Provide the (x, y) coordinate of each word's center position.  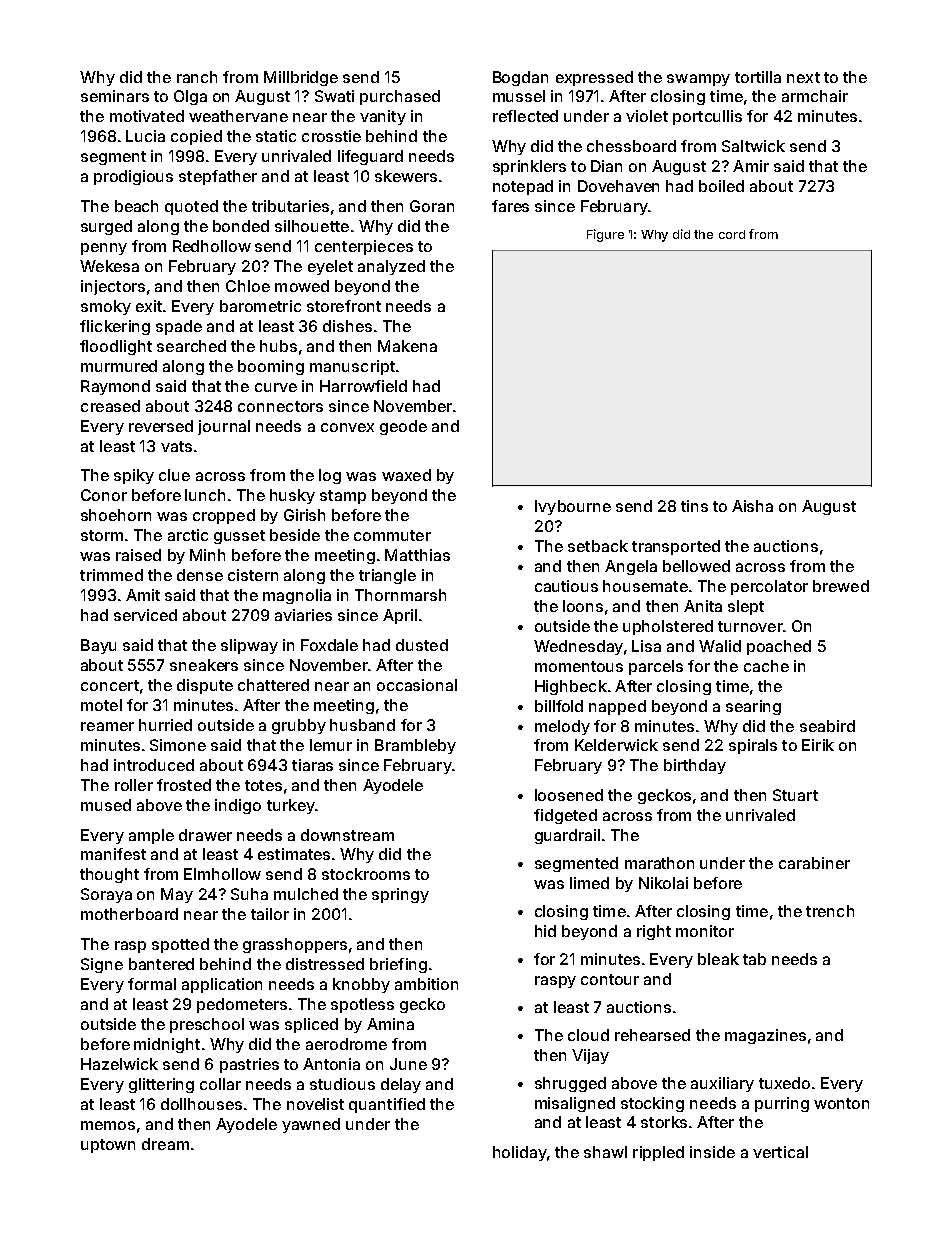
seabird (827, 726)
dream (165, 1144)
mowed (302, 286)
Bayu (98, 646)
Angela (631, 567)
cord (732, 234)
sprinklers (529, 167)
